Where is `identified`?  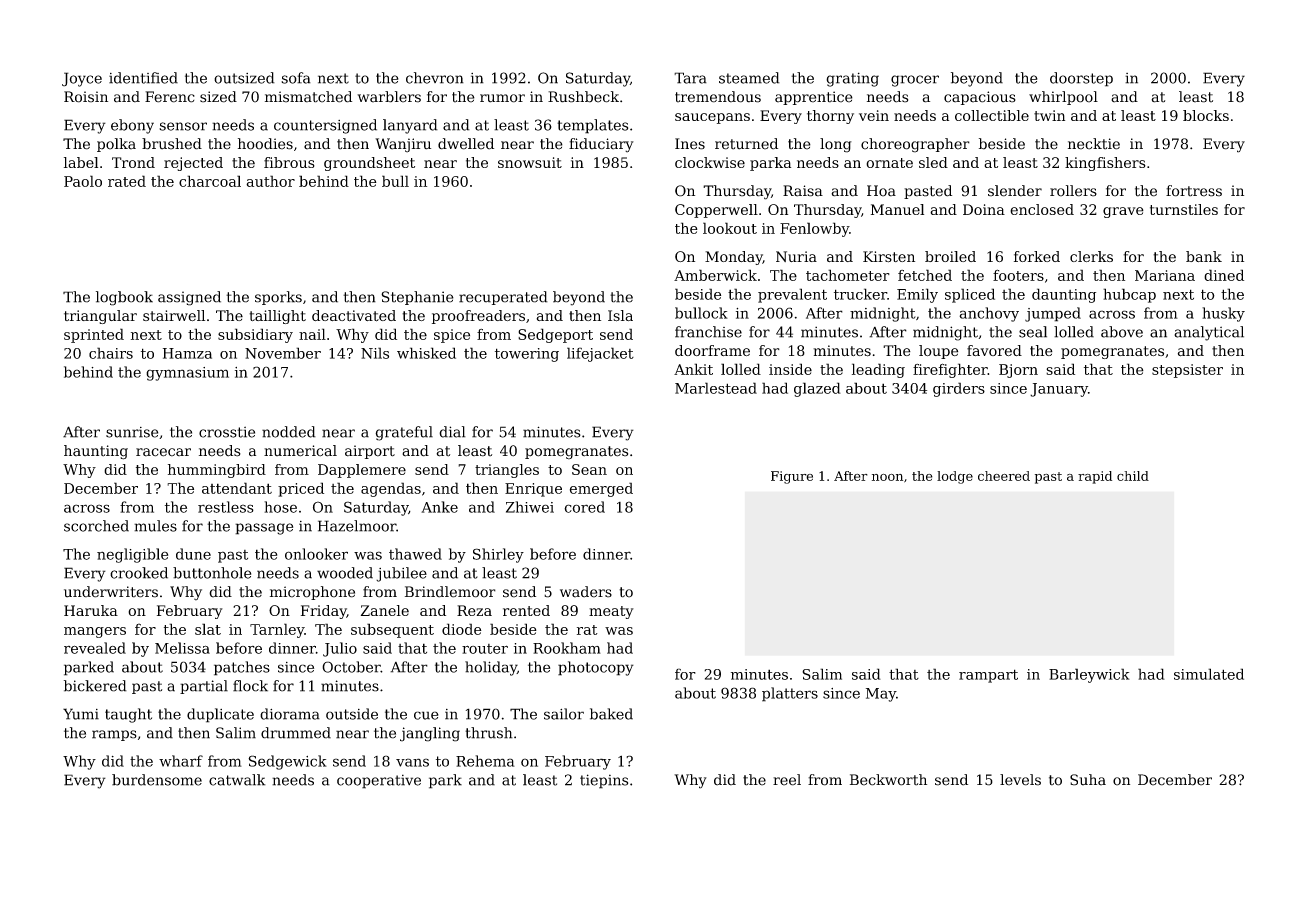 identified is located at coordinates (143, 78).
